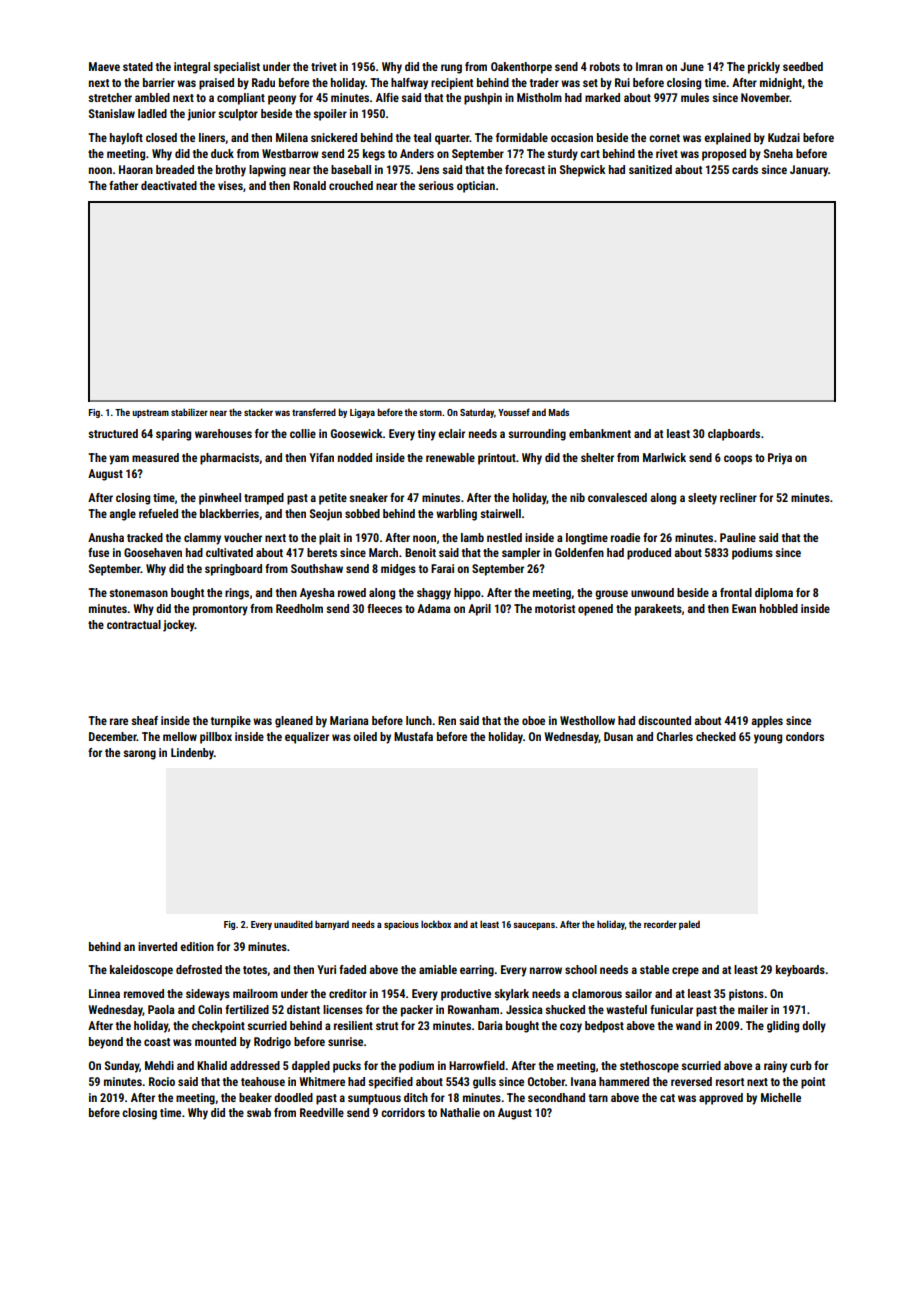  Describe the element at coordinates (236, 68) in the document. I see `specialist` at that location.
